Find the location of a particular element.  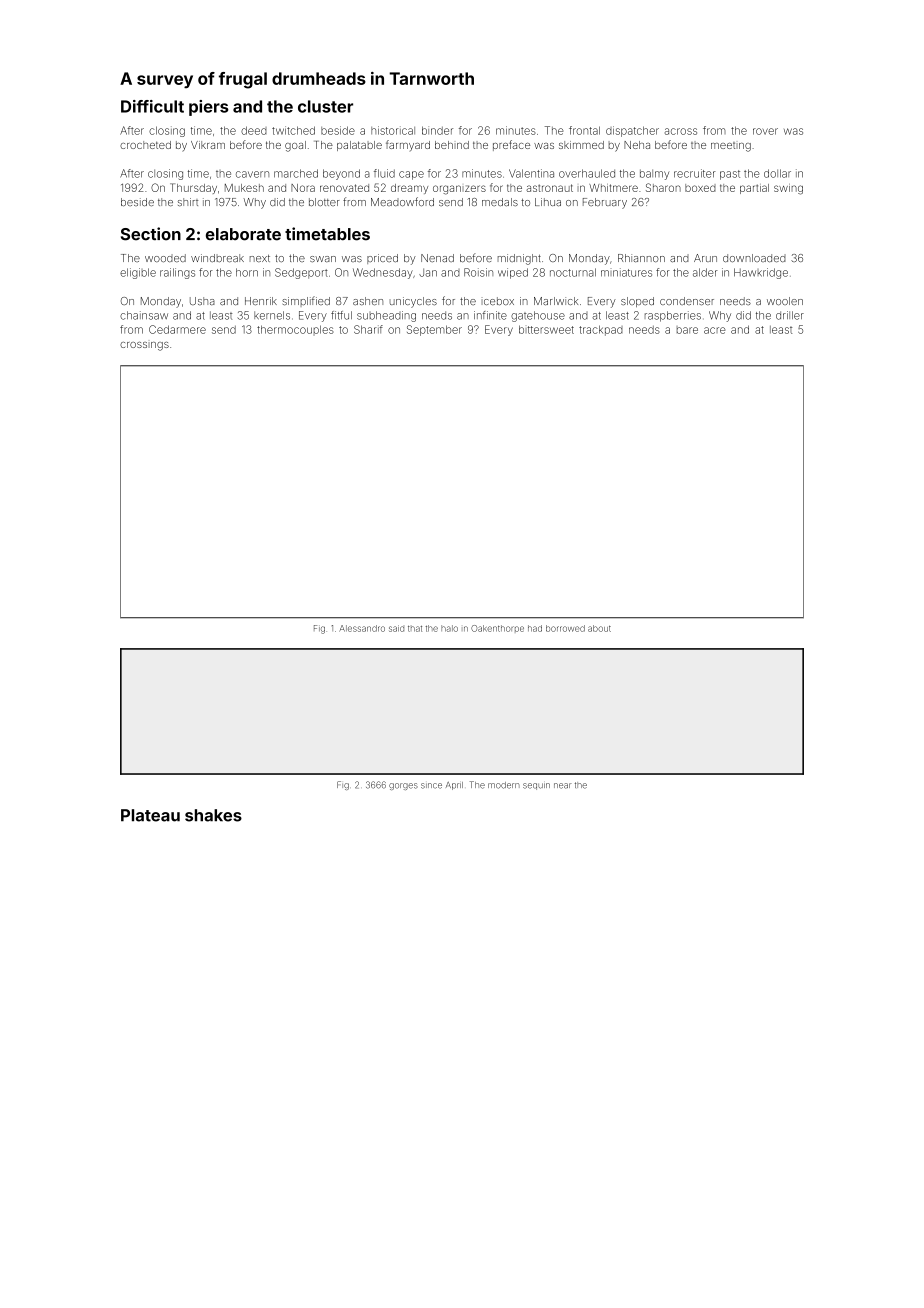

near is located at coordinates (563, 786).
